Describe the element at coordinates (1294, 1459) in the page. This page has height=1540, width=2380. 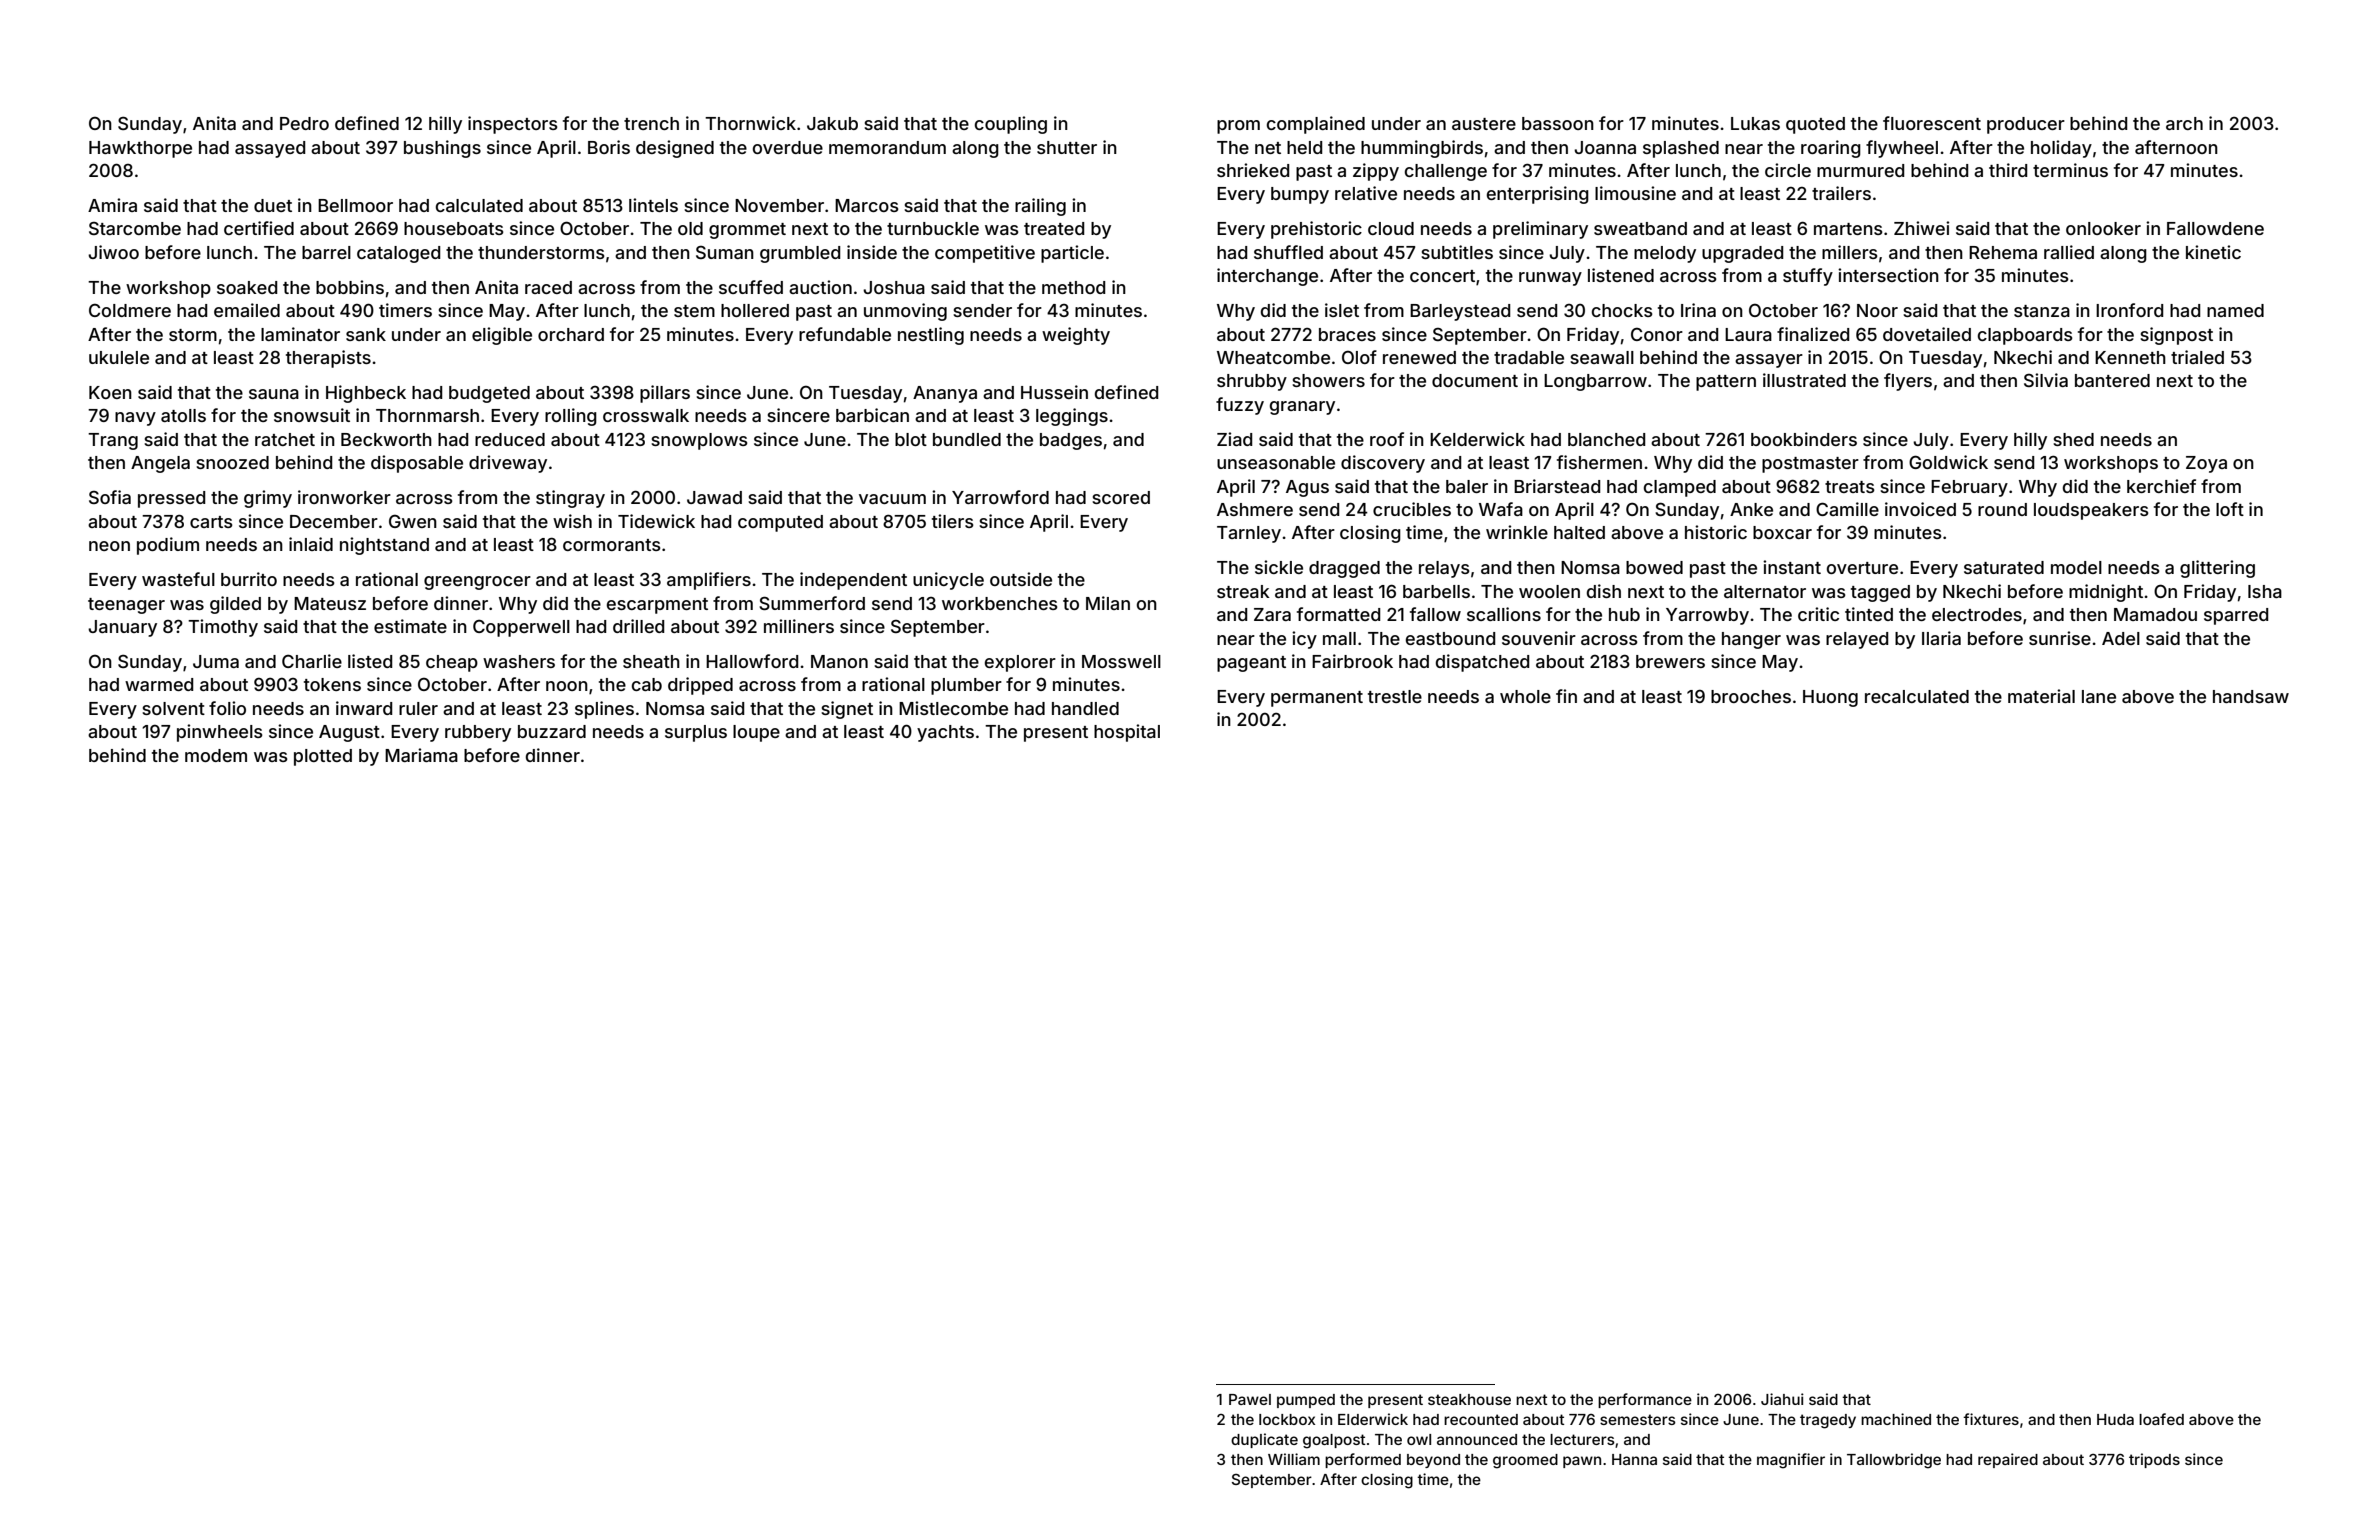
I see `William` at that location.
